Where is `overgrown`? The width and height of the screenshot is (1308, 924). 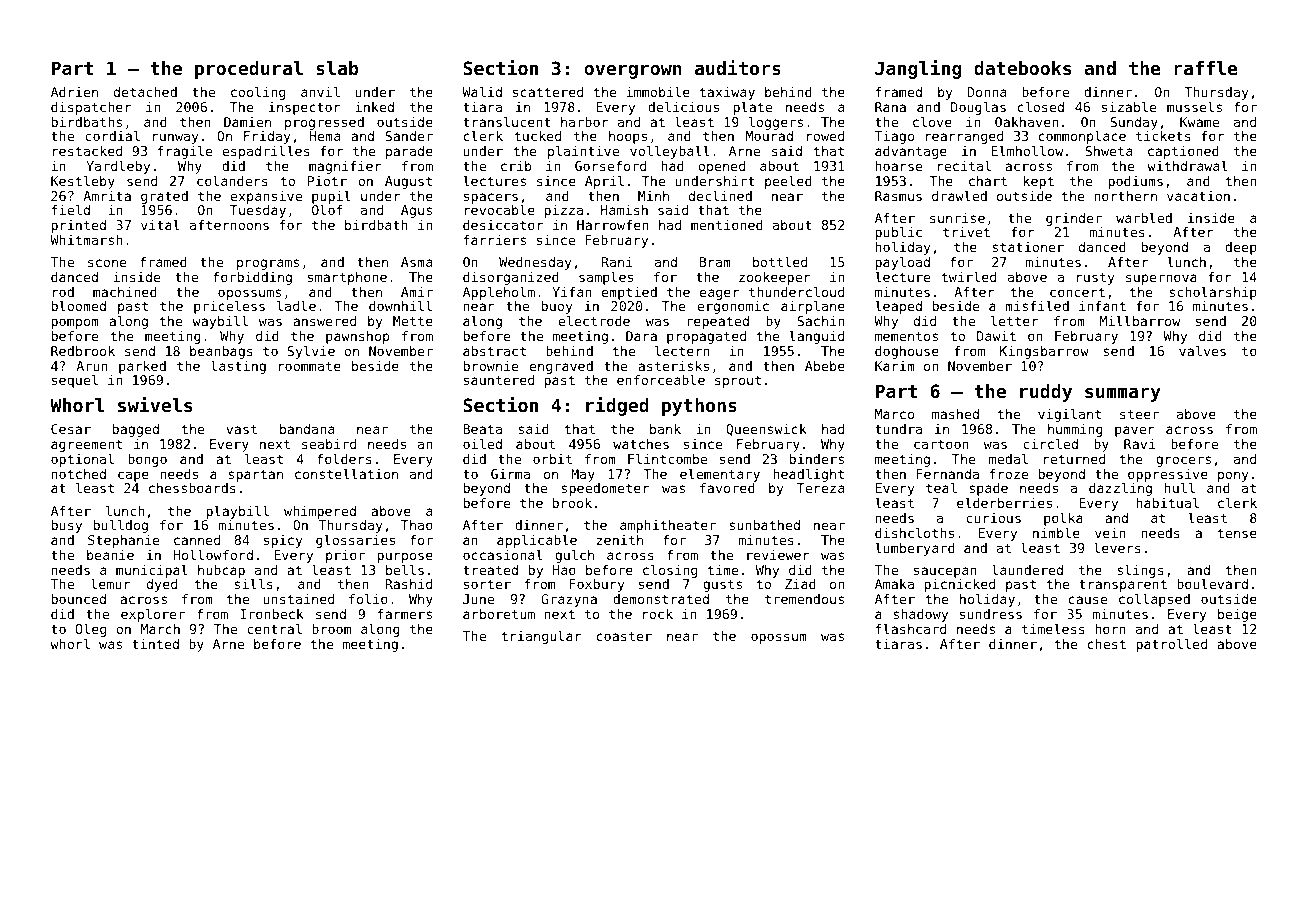 overgrown is located at coordinates (633, 72).
